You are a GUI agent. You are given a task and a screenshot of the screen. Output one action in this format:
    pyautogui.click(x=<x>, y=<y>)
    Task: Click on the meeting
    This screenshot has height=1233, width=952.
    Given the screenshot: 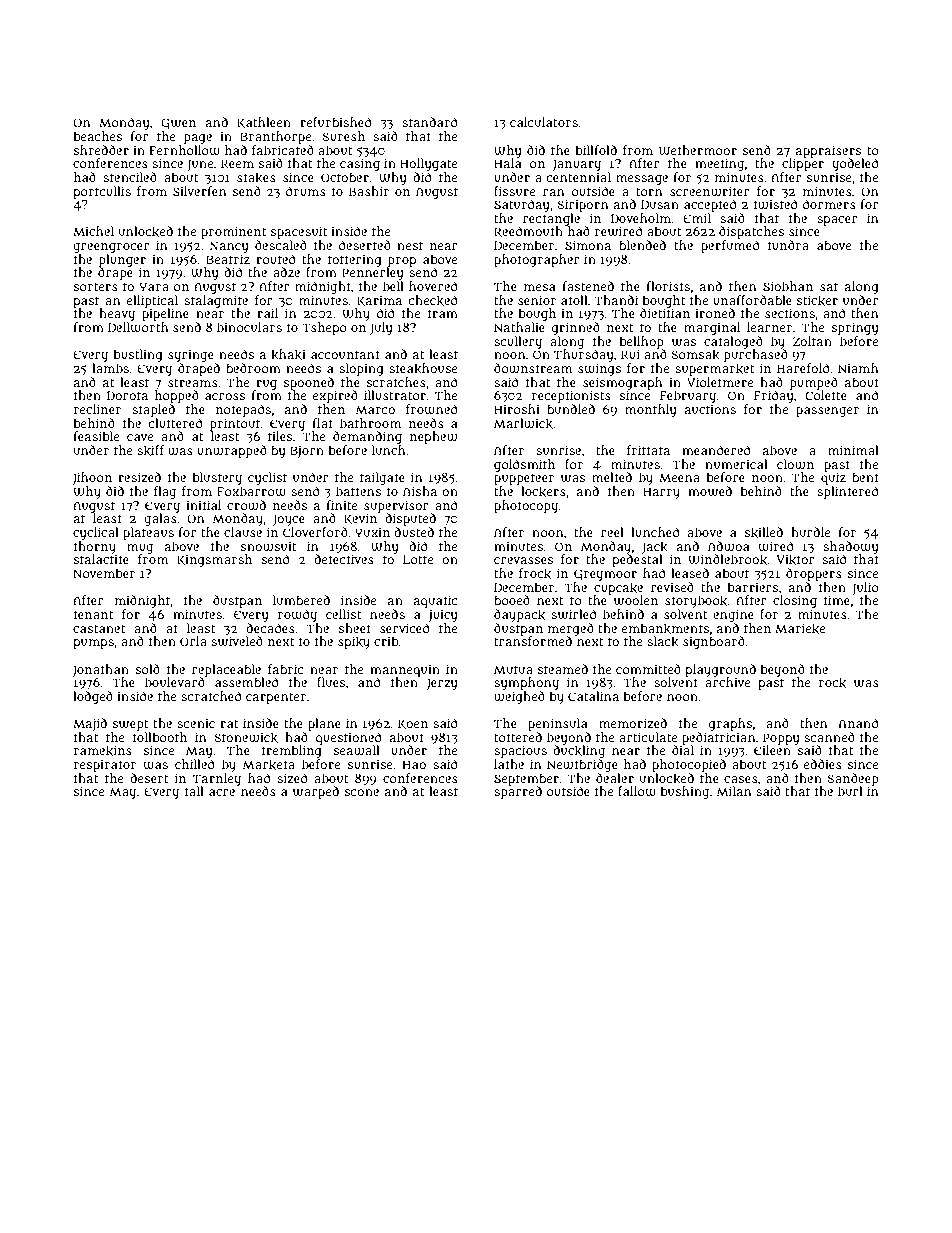 What is the action you would take?
    pyautogui.click(x=719, y=164)
